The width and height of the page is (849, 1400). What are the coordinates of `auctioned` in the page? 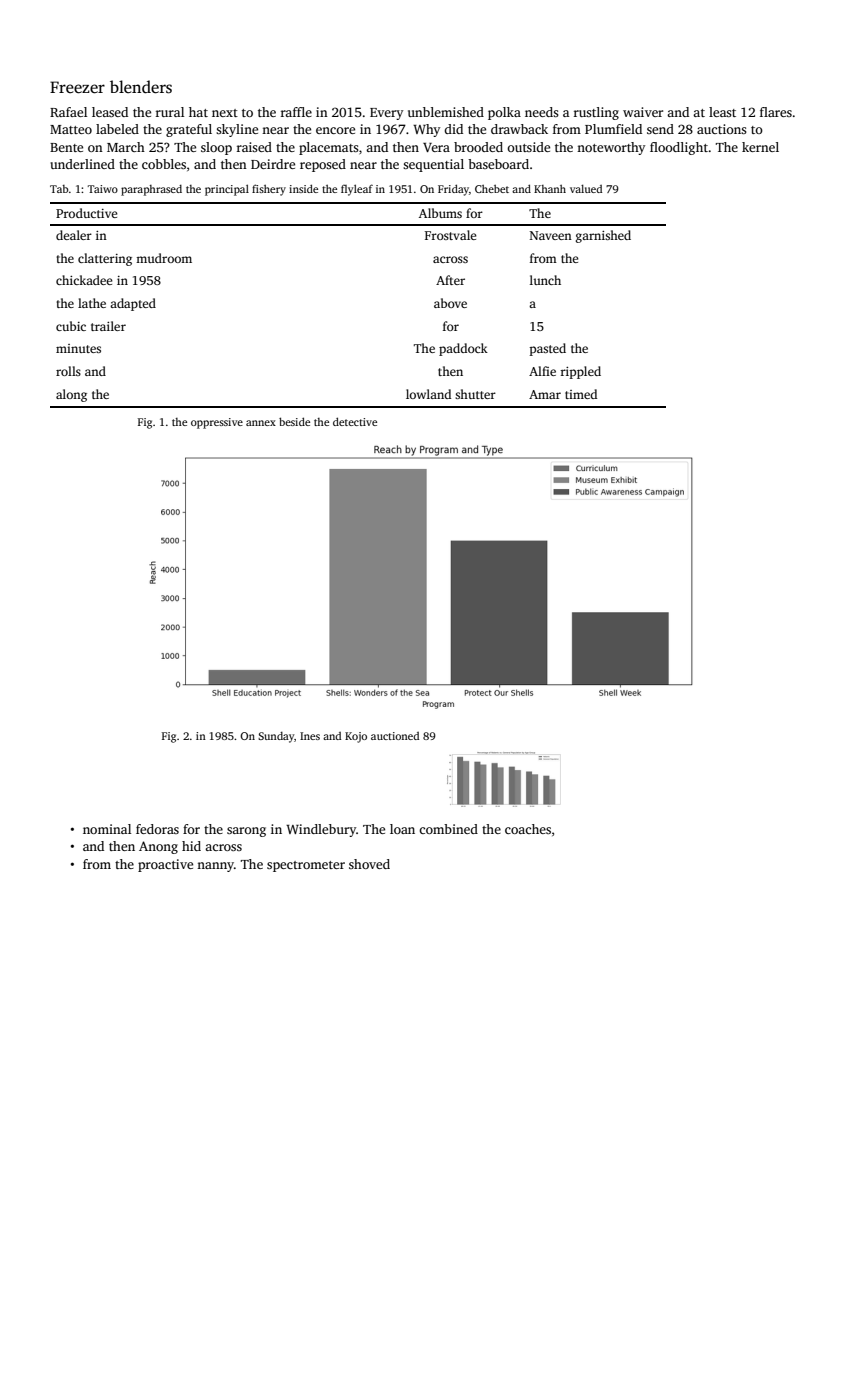 It's located at (395, 736).
